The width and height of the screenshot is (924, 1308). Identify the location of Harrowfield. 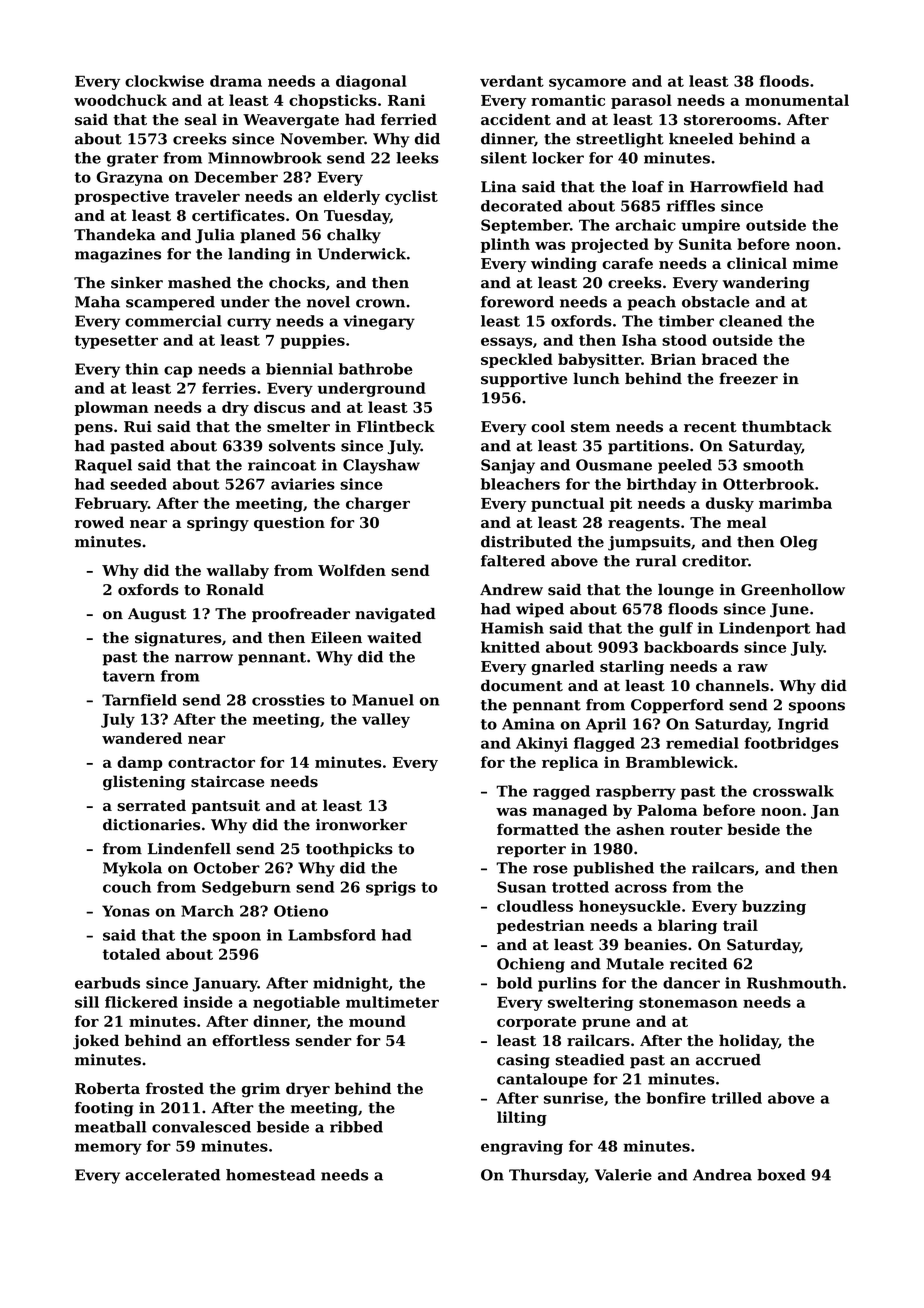
(739, 187).
